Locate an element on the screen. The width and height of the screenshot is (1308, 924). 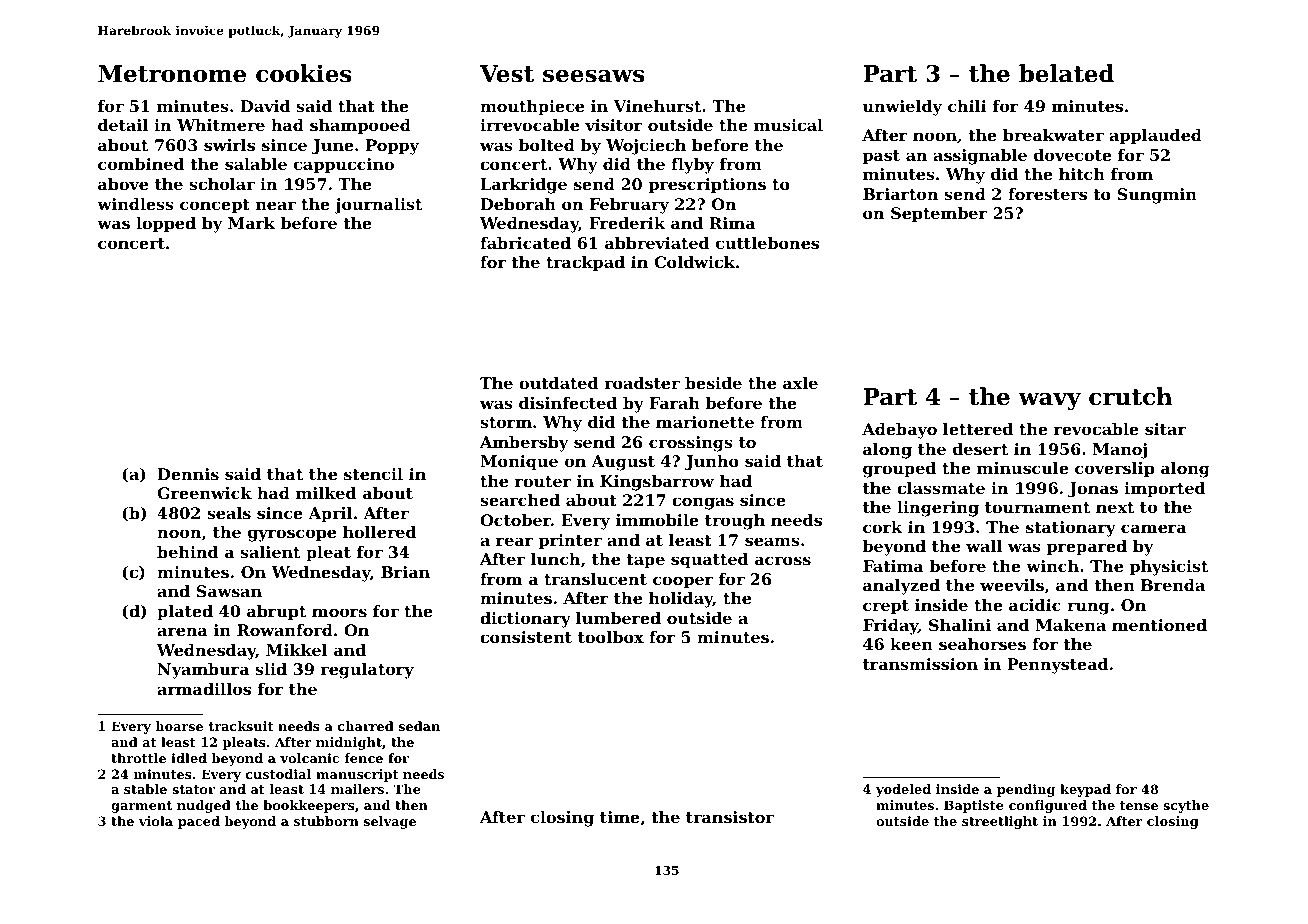
cookies is located at coordinates (304, 73).
